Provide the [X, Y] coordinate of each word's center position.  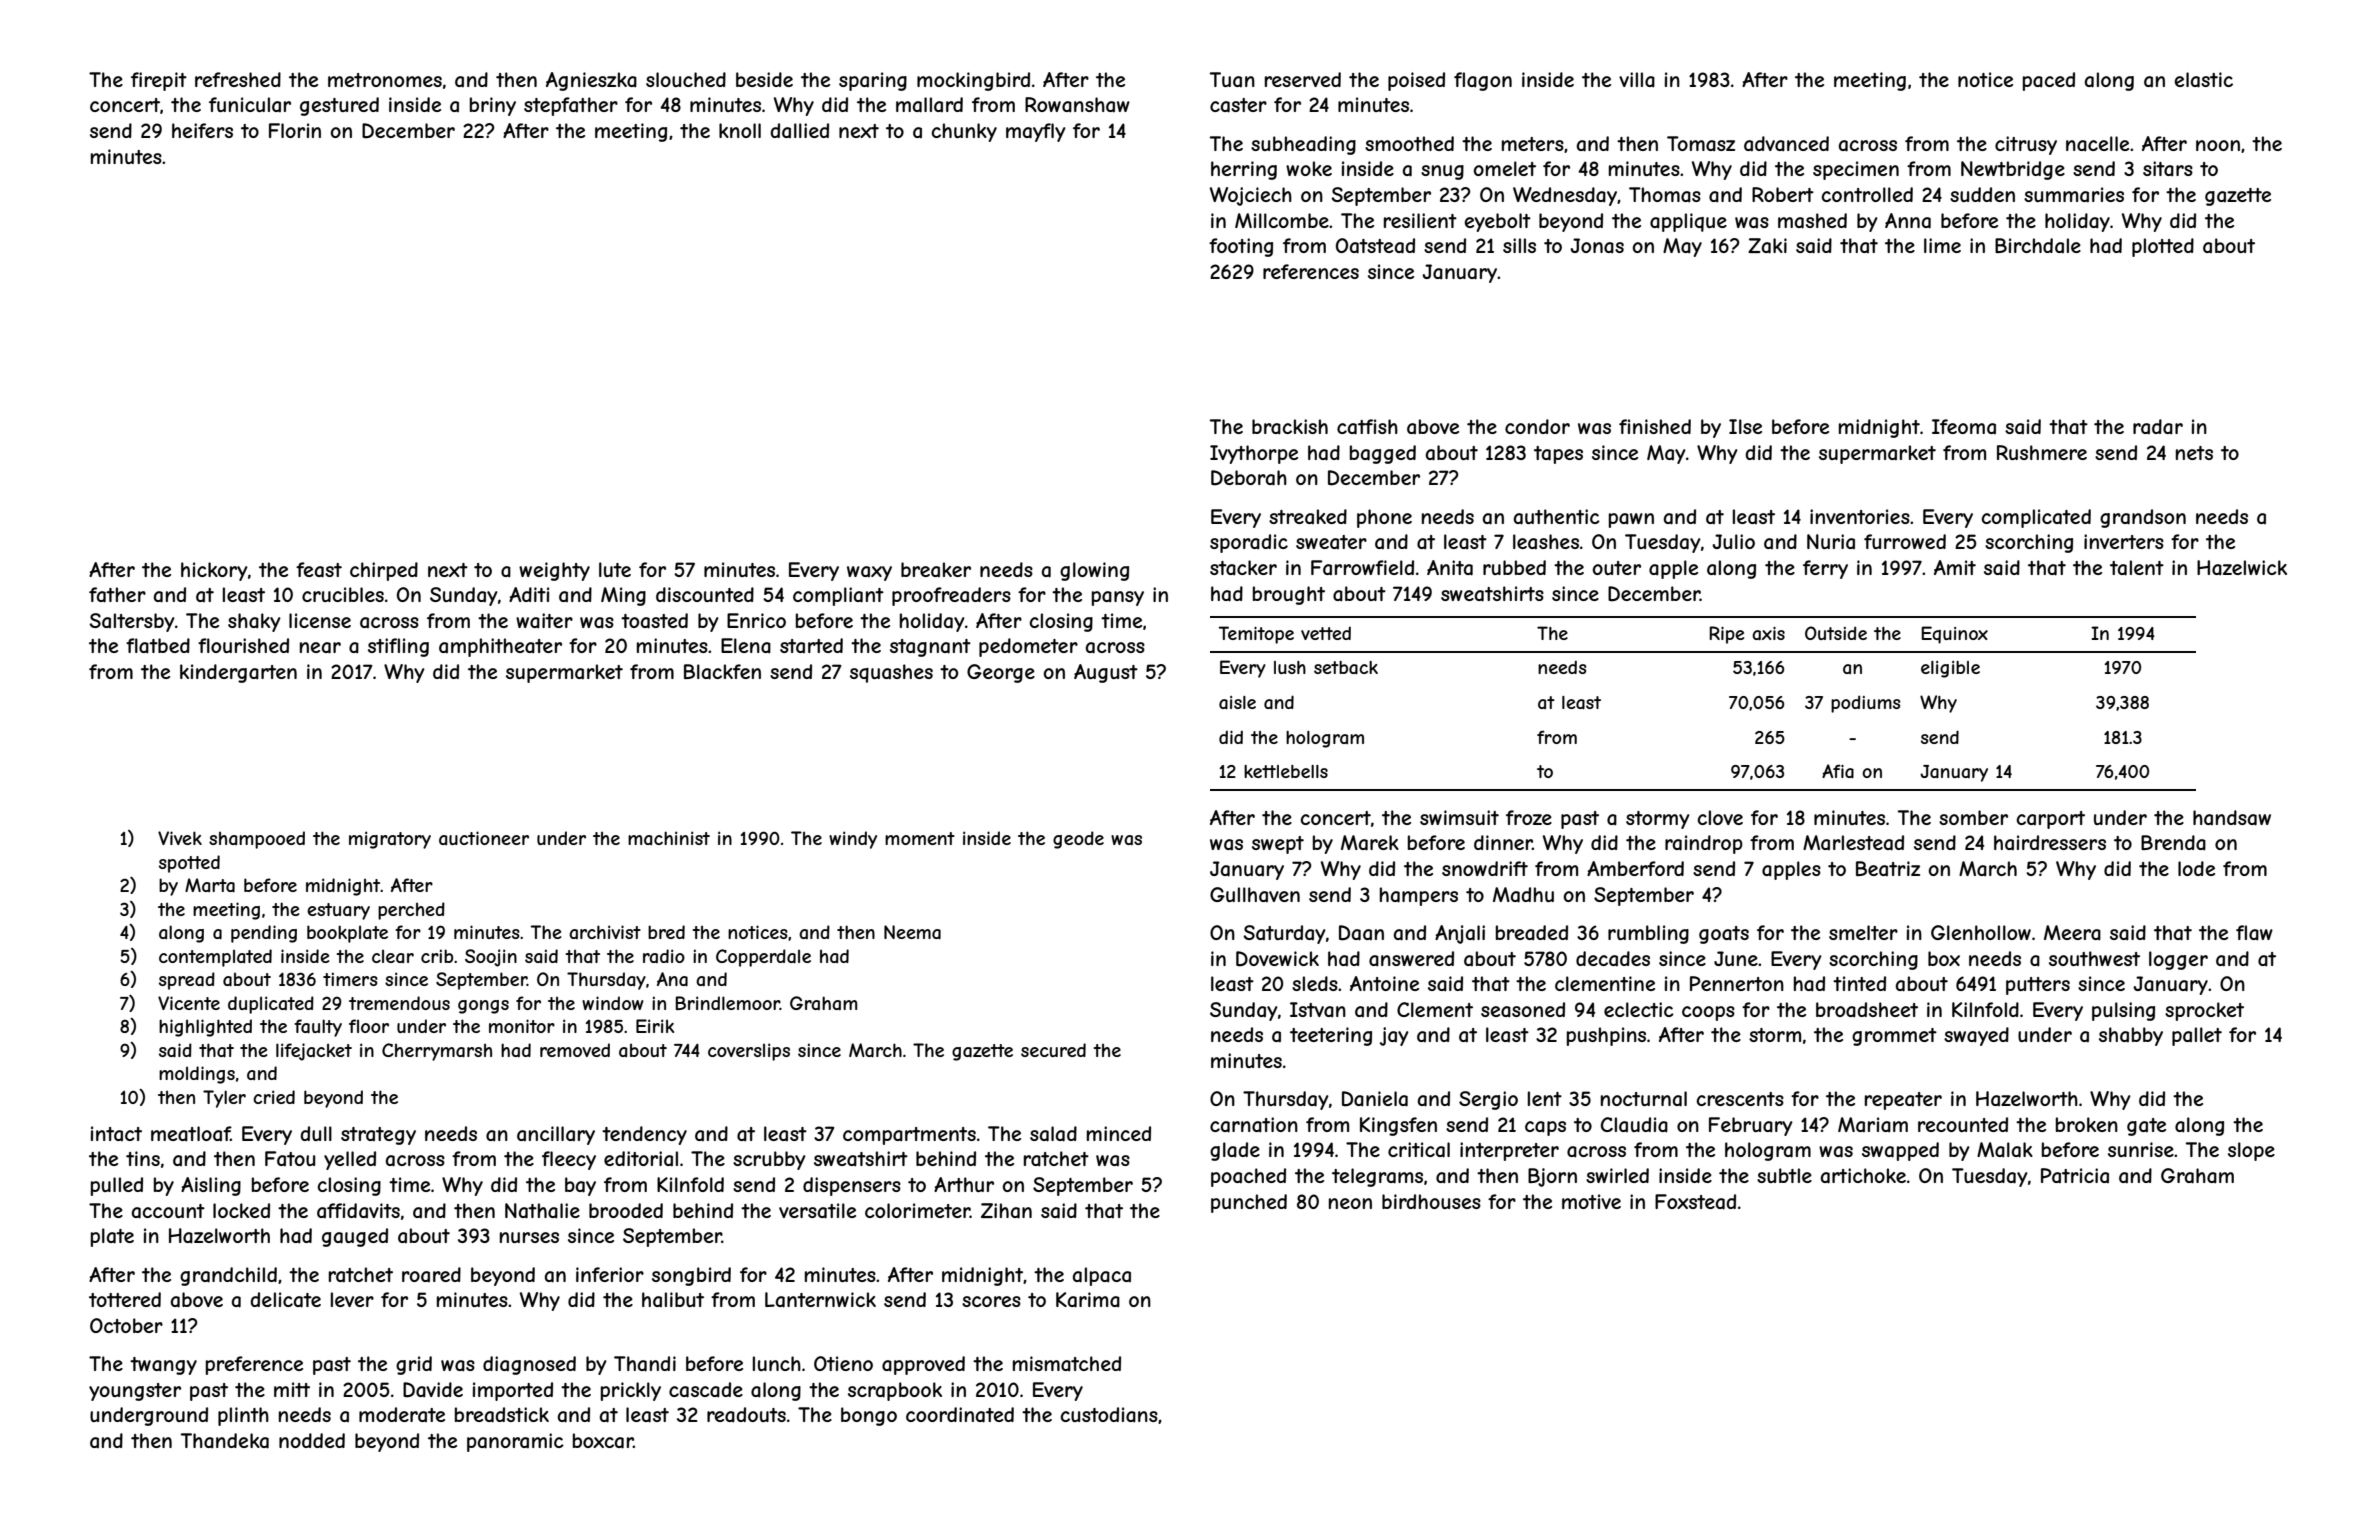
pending [264, 934]
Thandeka [225, 1441]
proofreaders [951, 596]
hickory [214, 571]
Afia [1838, 771]
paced [2049, 81]
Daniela [1375, 1099]
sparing [873, 81]
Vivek [180, 838]
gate [2146, 1127]
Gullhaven [1255, 895]
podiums [1866, 704]
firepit [159, 81]
